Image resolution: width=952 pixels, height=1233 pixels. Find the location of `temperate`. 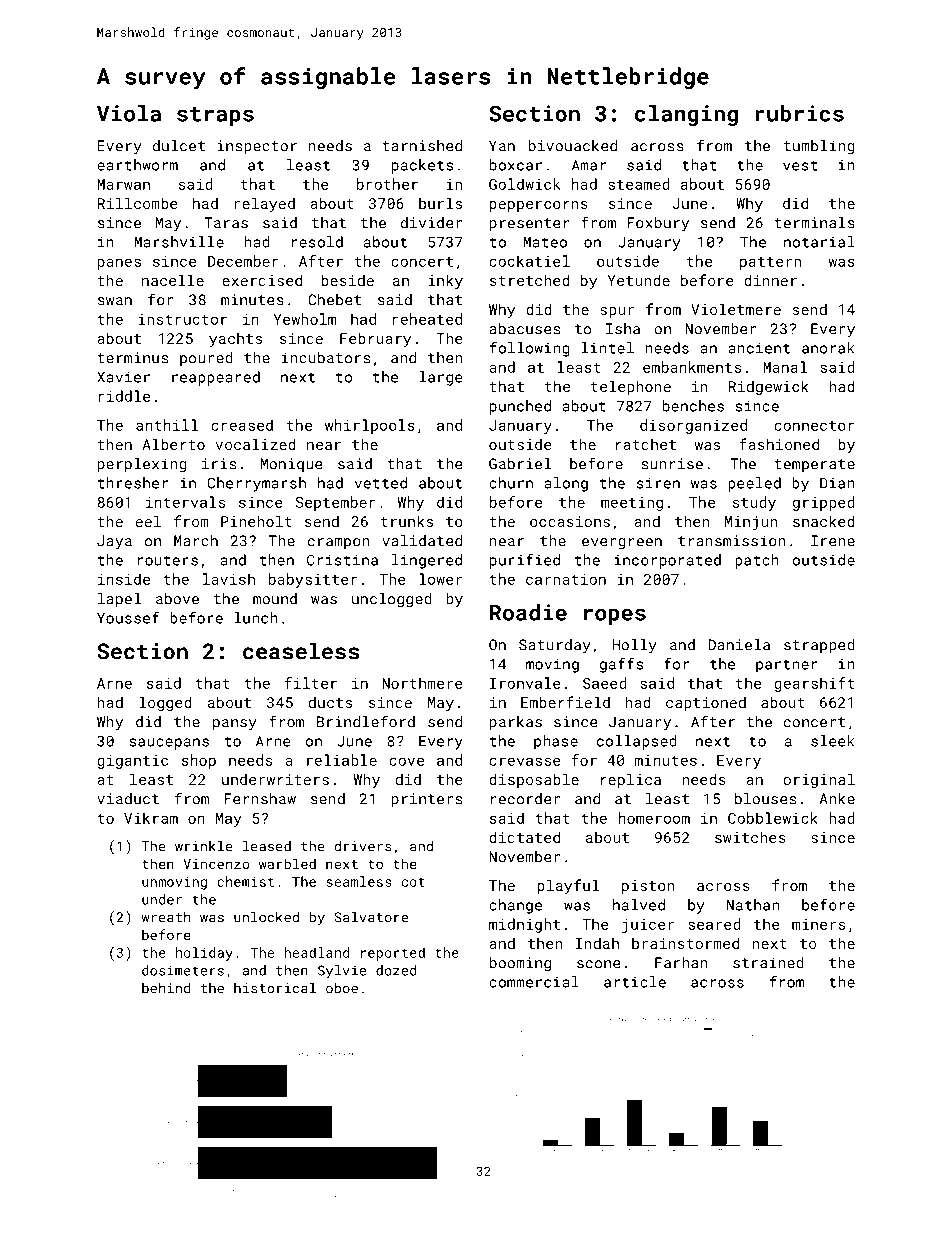

temperate is located at coordinates (814, 465).
